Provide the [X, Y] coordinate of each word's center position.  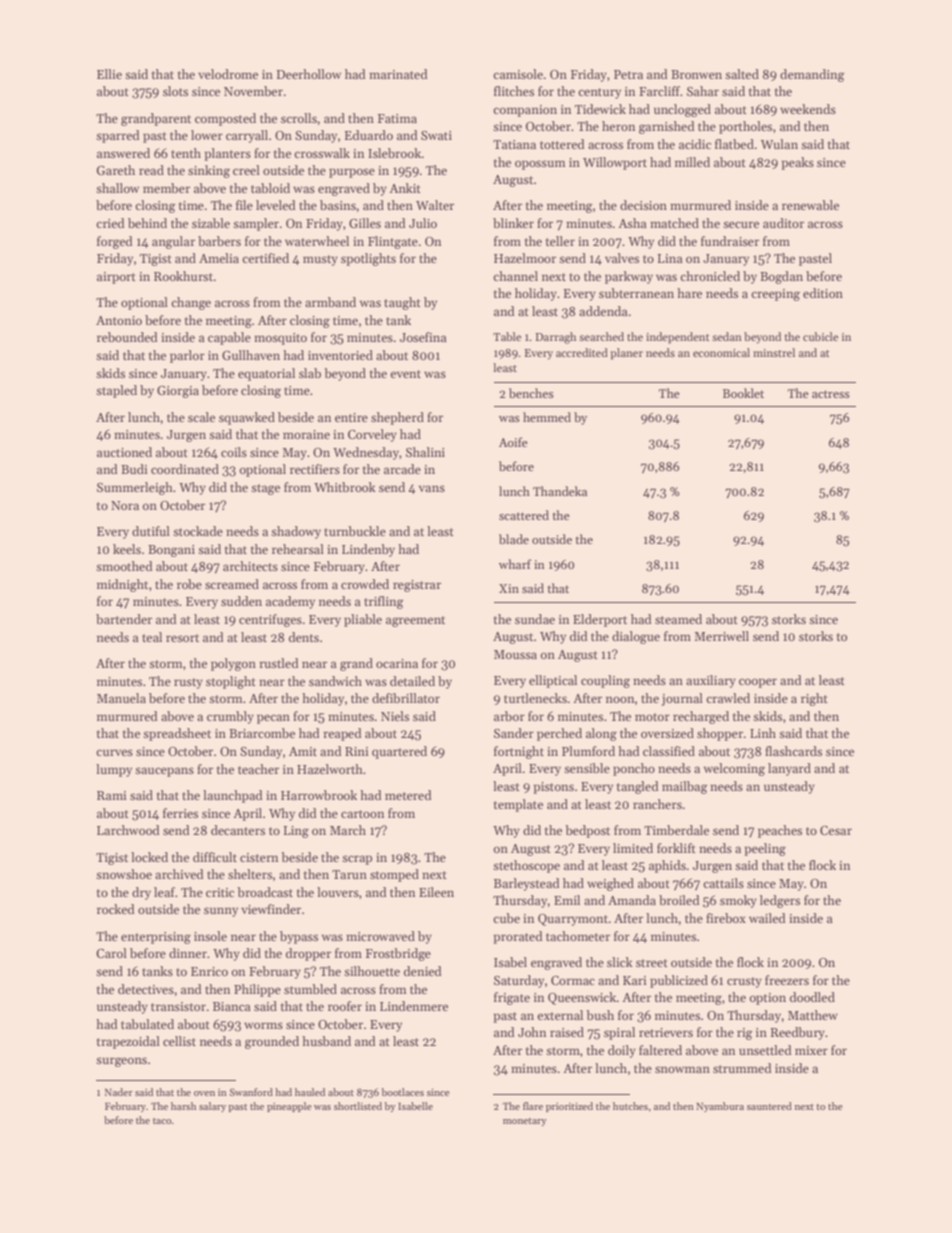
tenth [186, 153]
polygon [233, 664]
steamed [678, 619]
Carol [111, 953]
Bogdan [781, 277]
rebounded [127, 337]
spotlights [368, 259]
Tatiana [514, 144]
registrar [417, 586]
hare [689, 293]
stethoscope [526, 866]
